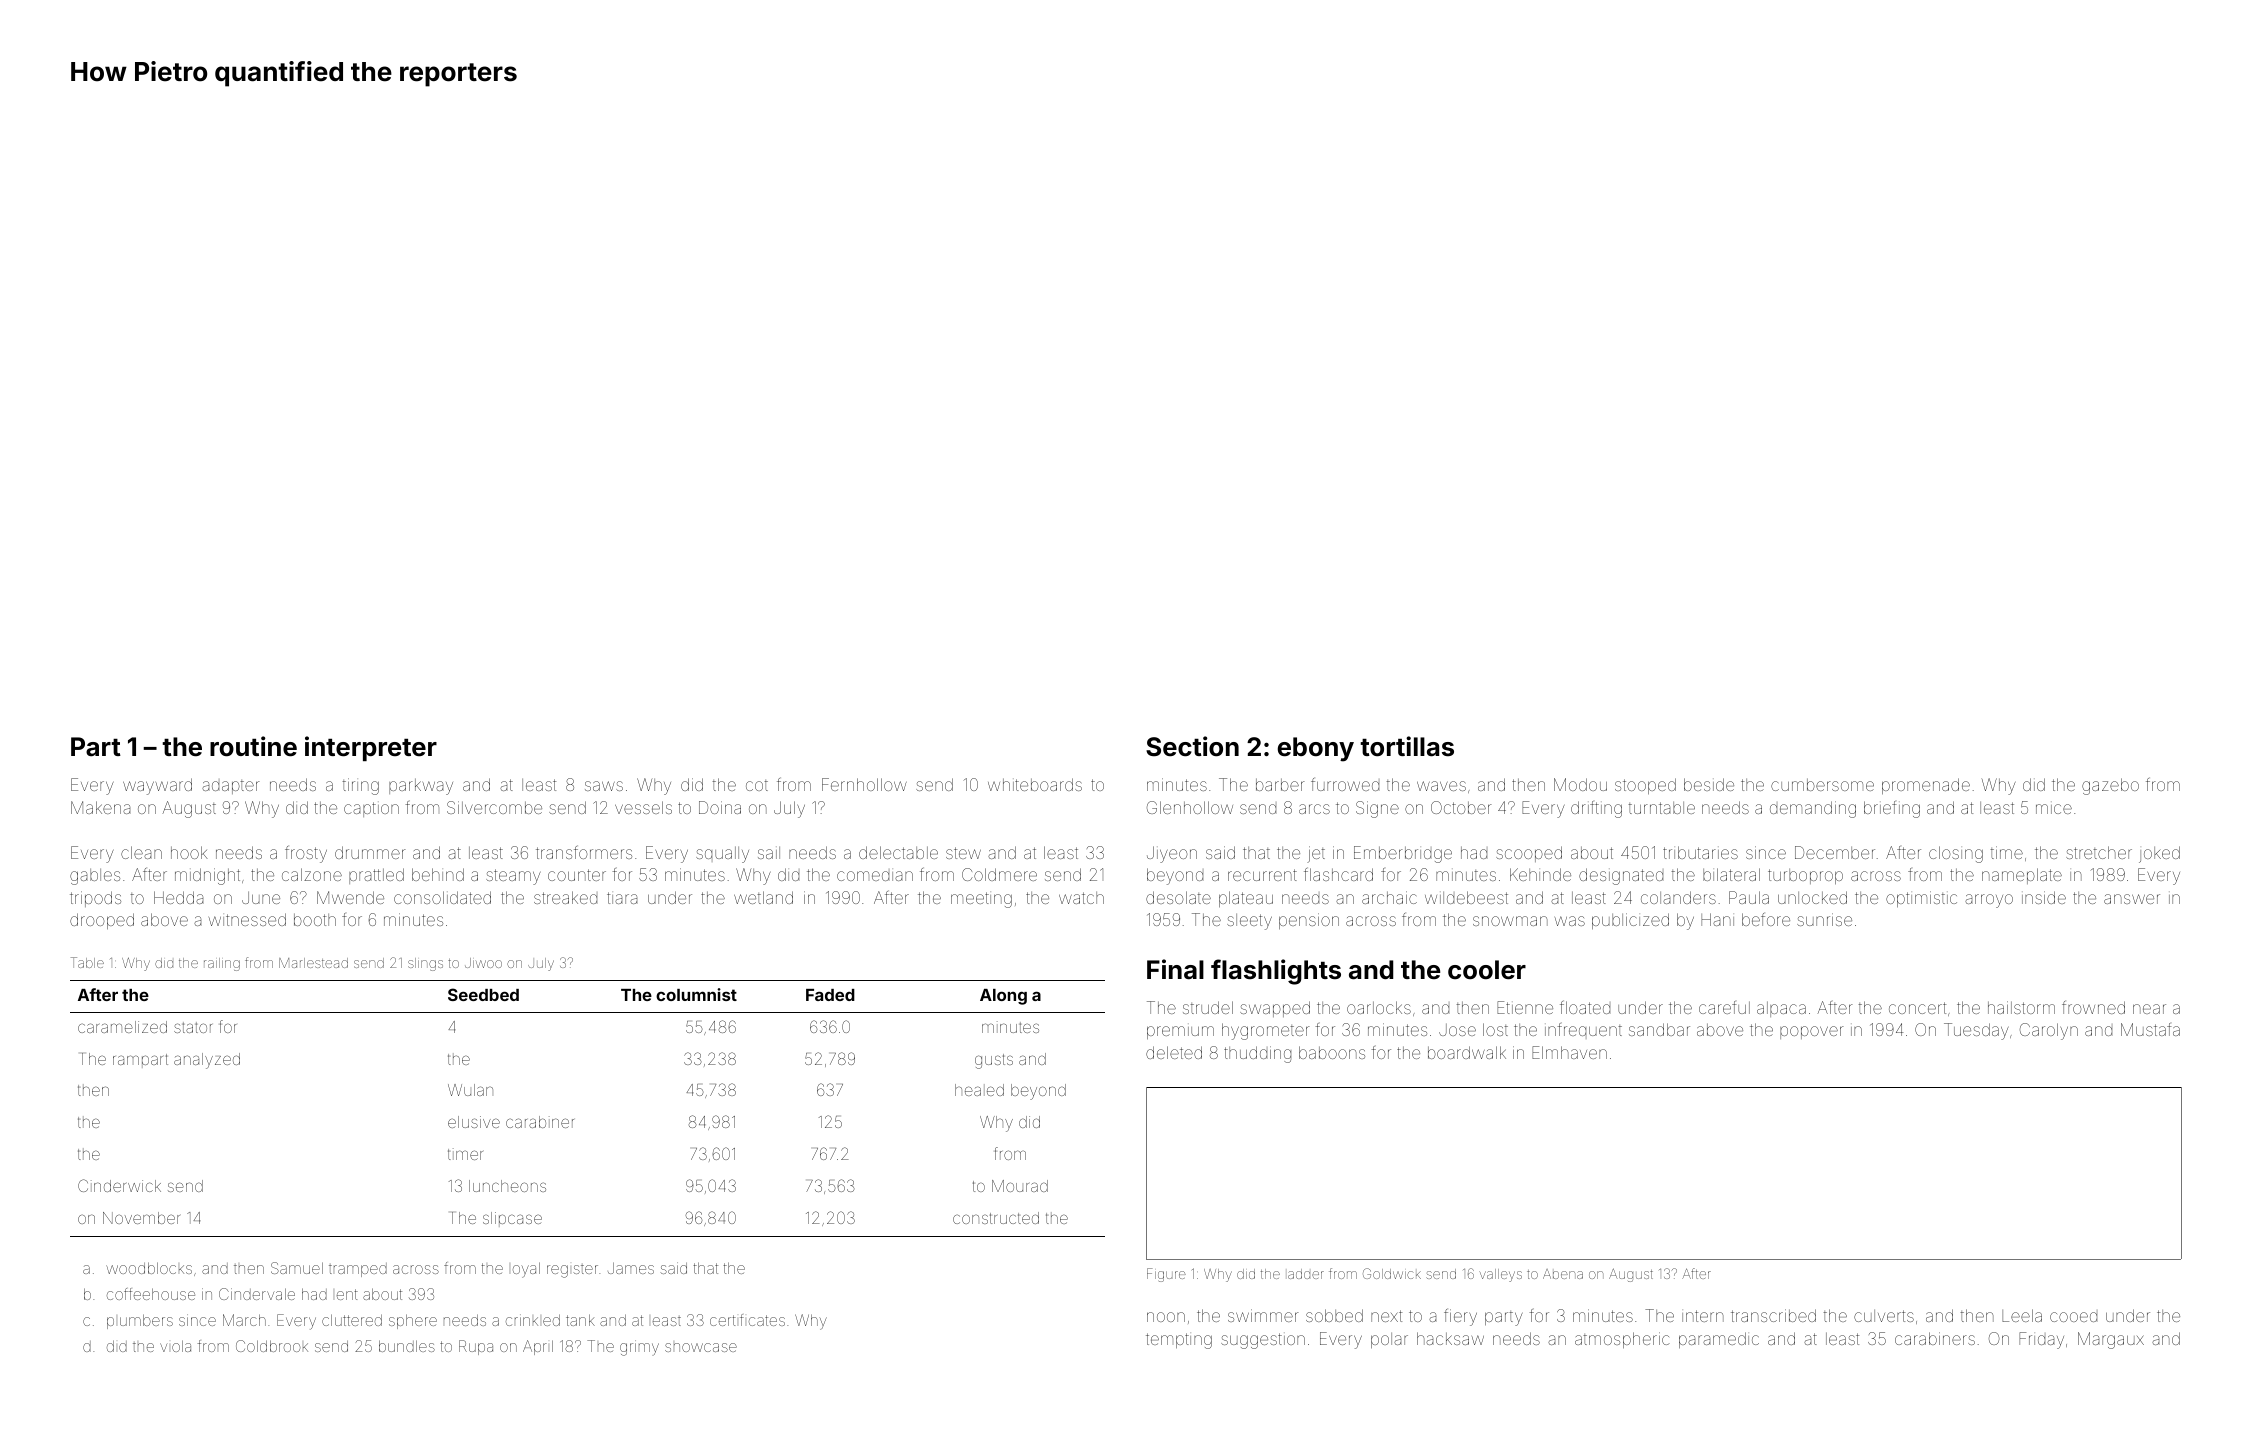  Describe the element at coordinates (175, 1346) in the page. I see `viola` at that location.
